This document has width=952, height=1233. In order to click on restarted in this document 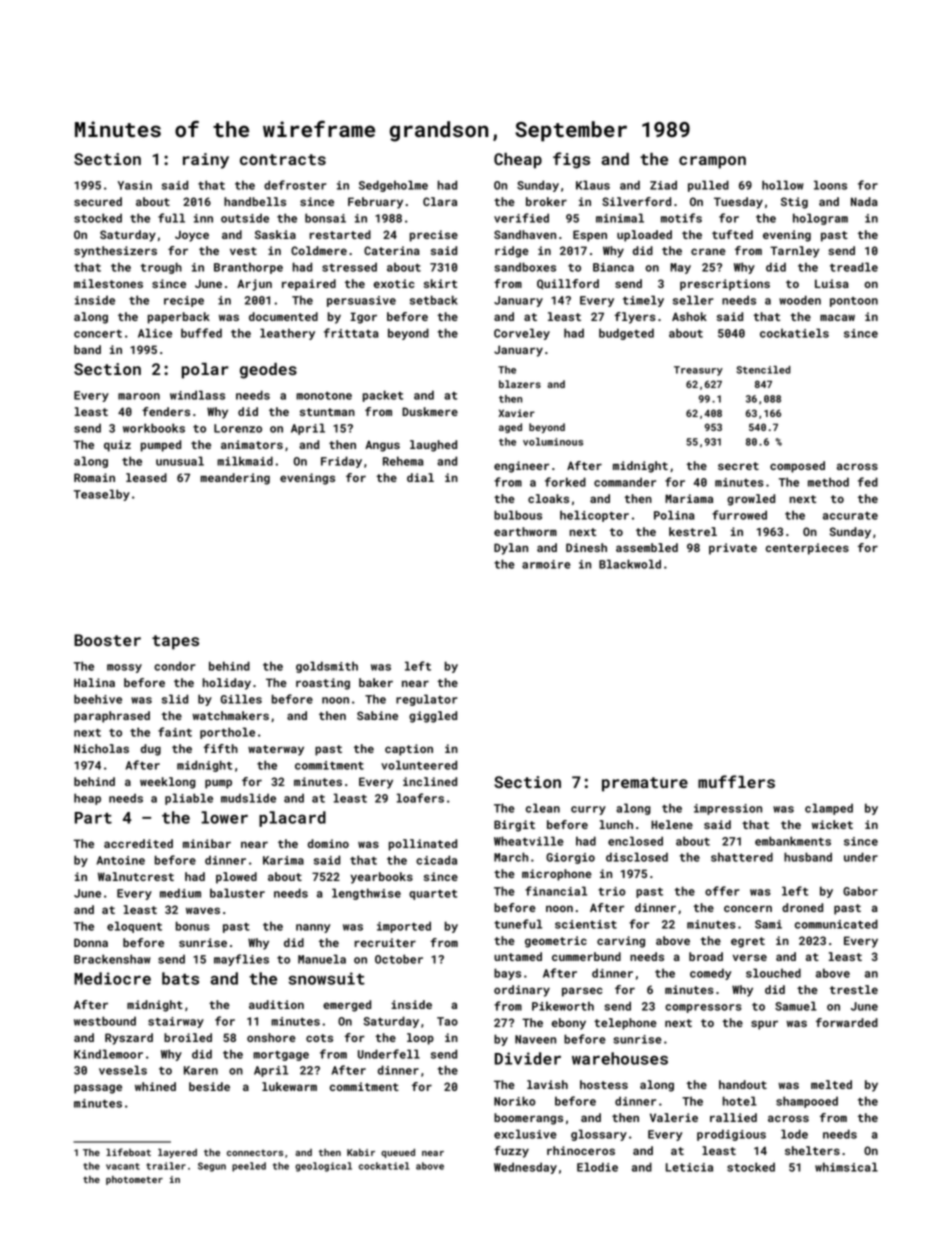, I will do `click(340, 234)`.
